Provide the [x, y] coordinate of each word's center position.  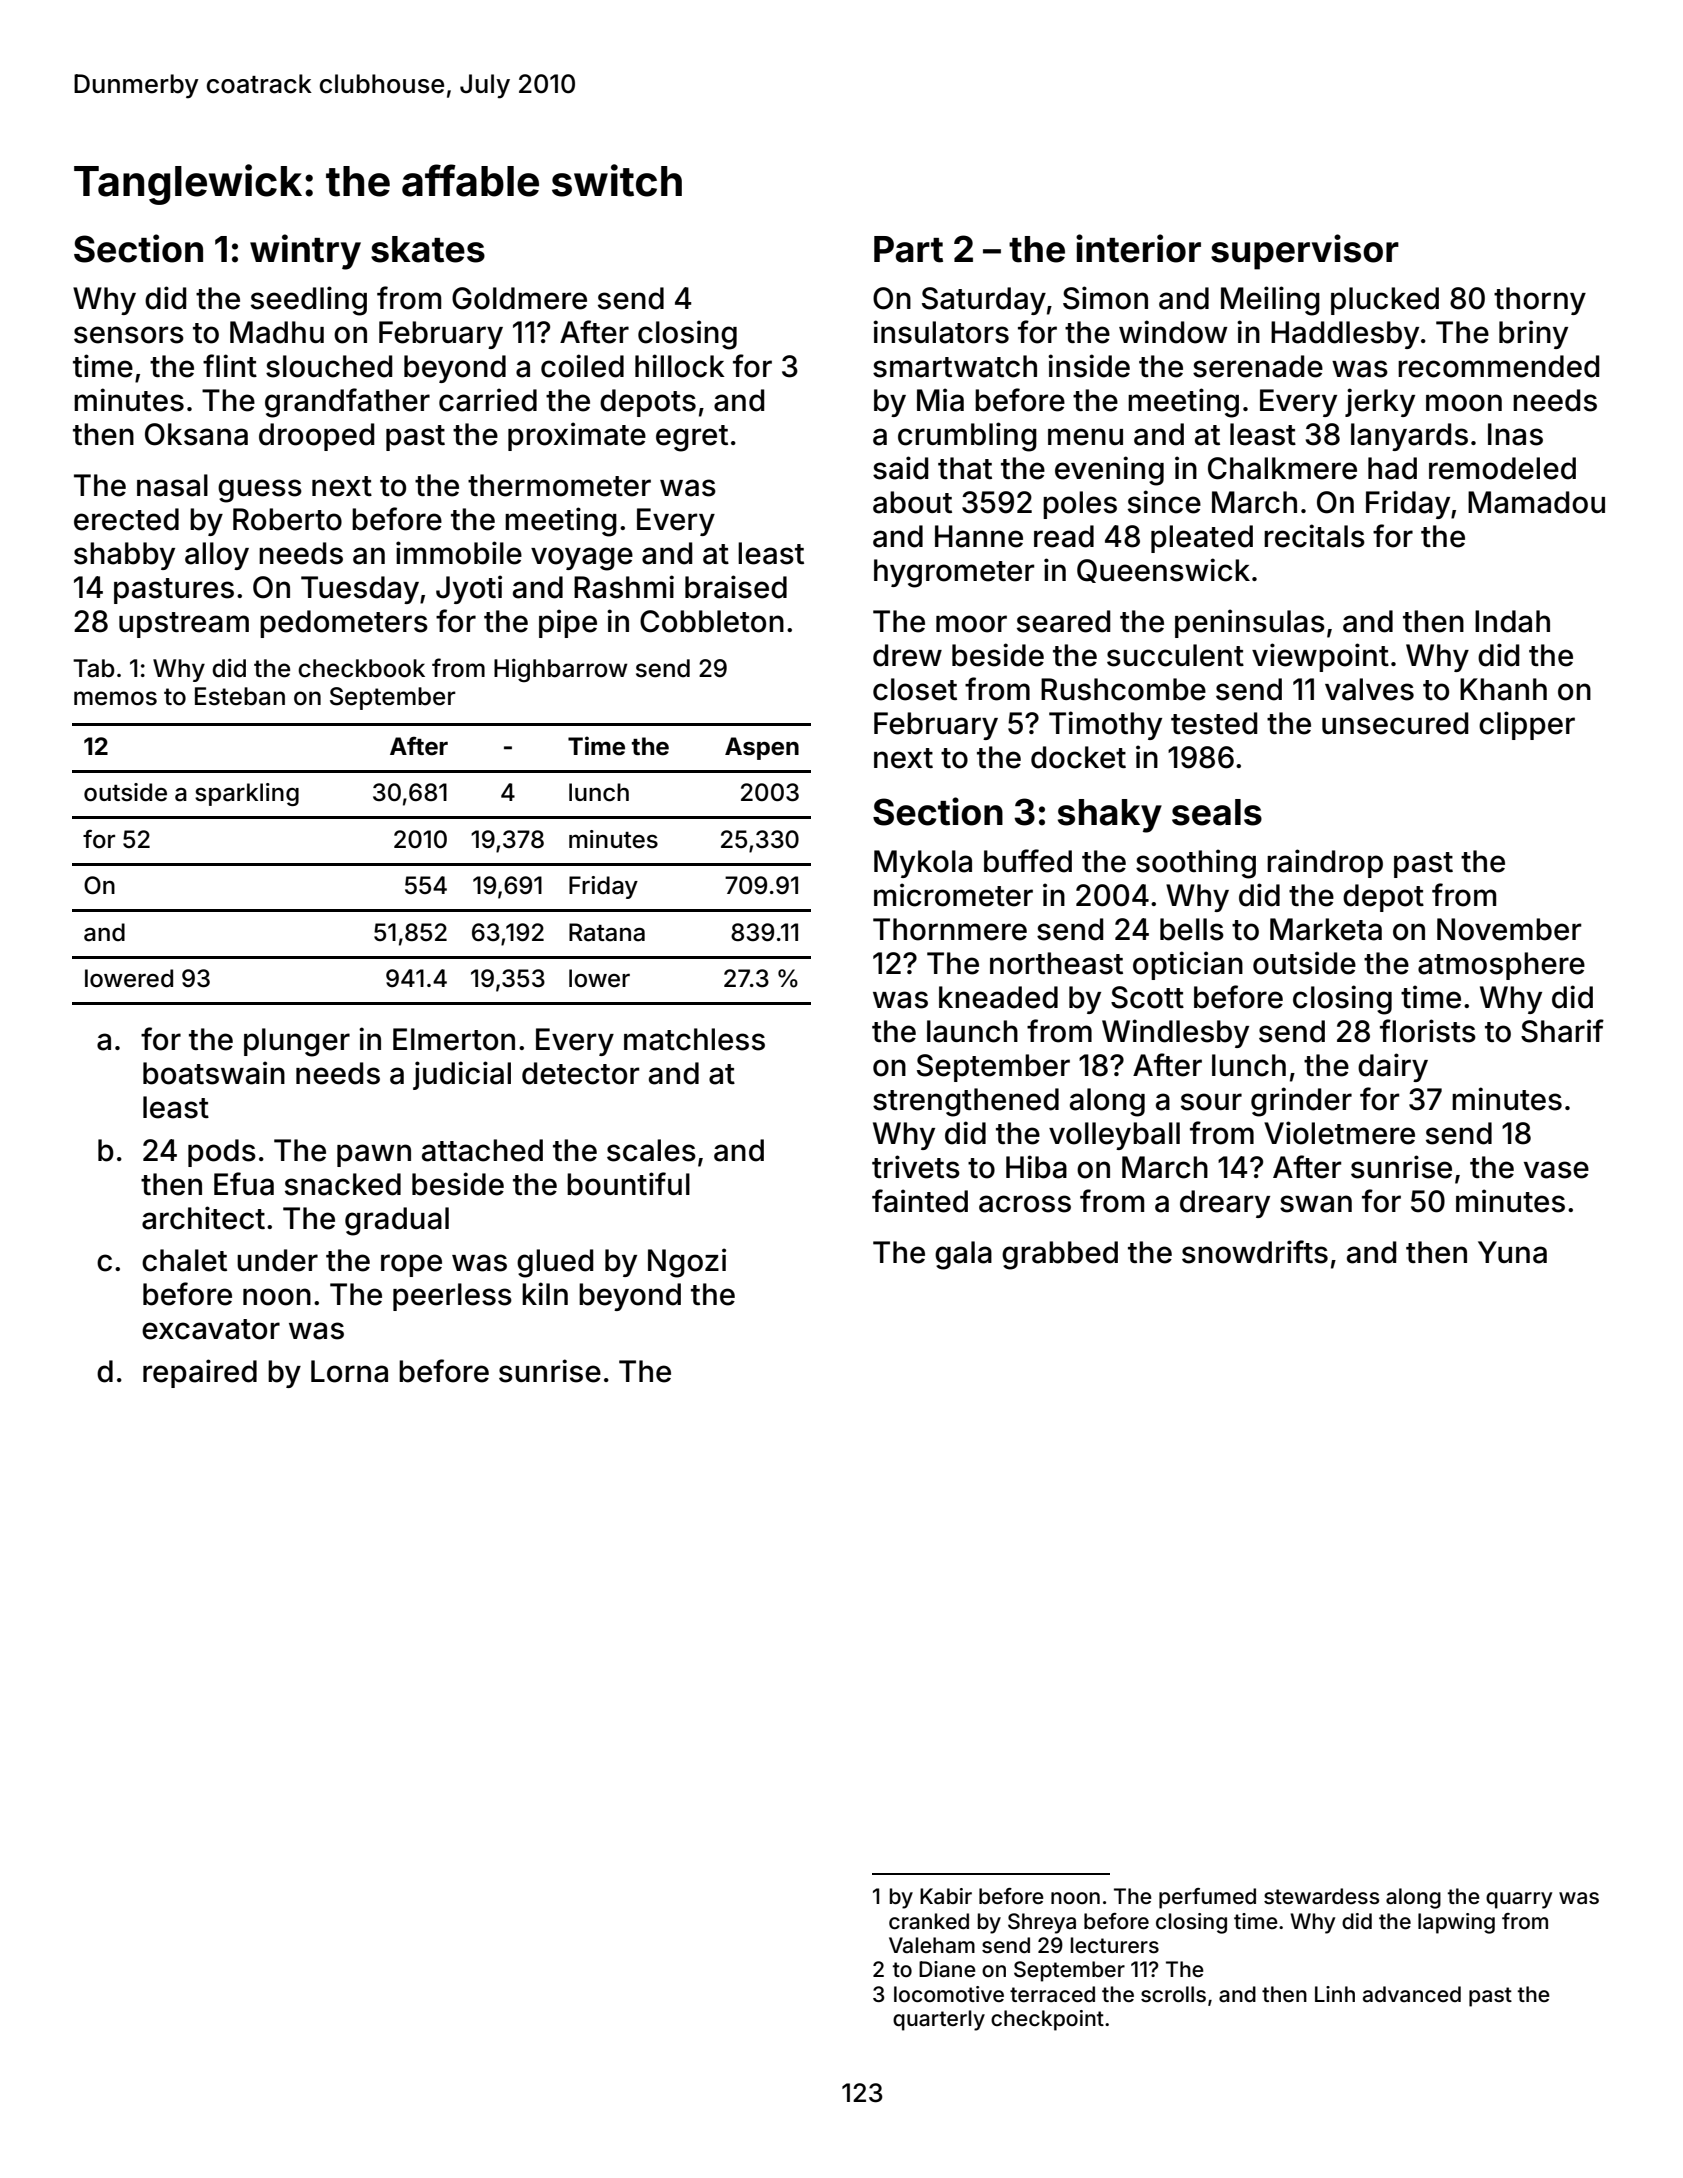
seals [1217, 812]
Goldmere [519, 298]
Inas [1515, 434]
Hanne [979, 536]
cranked [929, 1921]
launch [972, 1031]
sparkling [247, 794]
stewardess [1321, 1896]
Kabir [946, 1896]
